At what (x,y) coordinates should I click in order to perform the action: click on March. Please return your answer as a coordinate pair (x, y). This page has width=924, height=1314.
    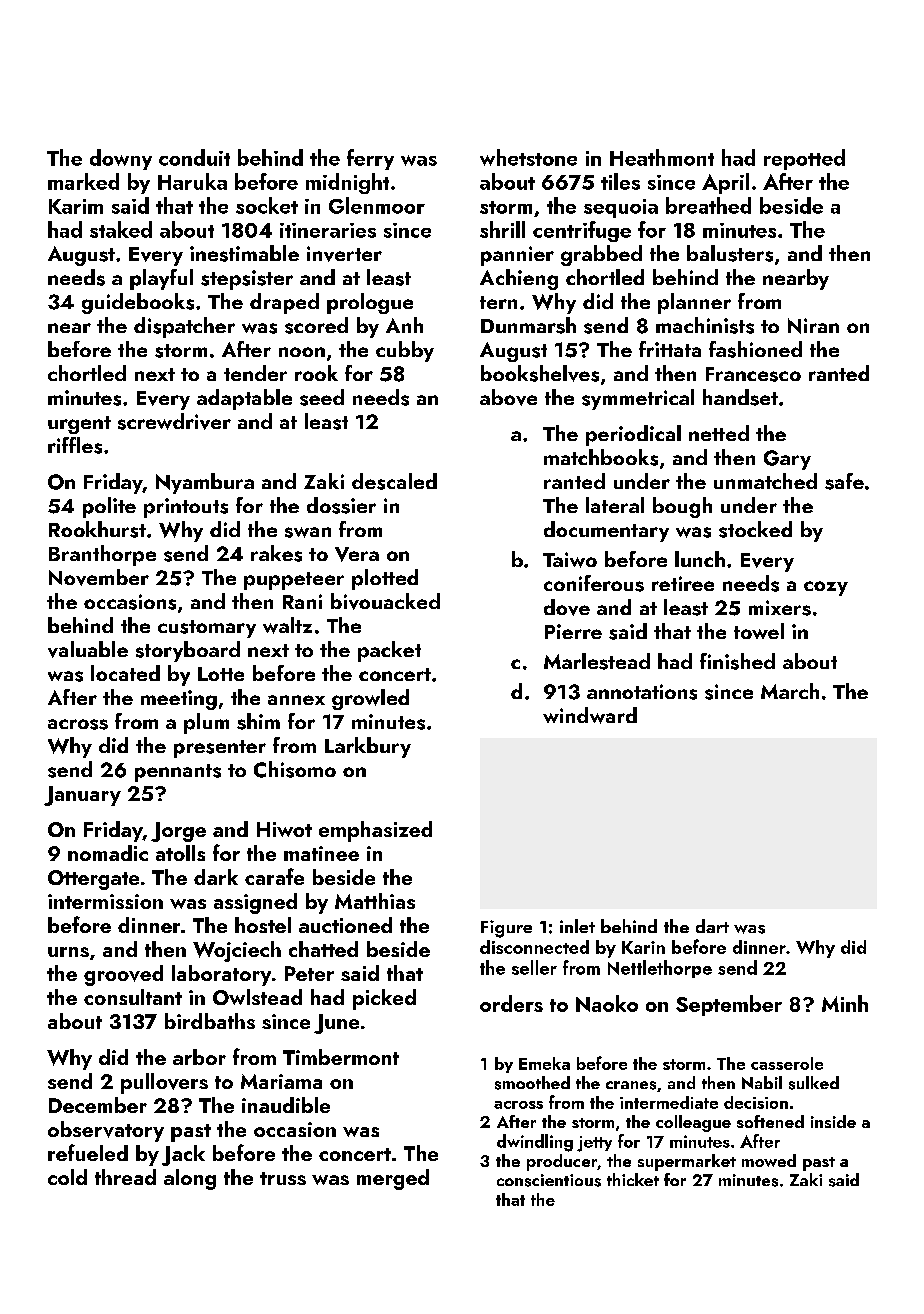
    Looking at the image, I should click on (790, 691).
